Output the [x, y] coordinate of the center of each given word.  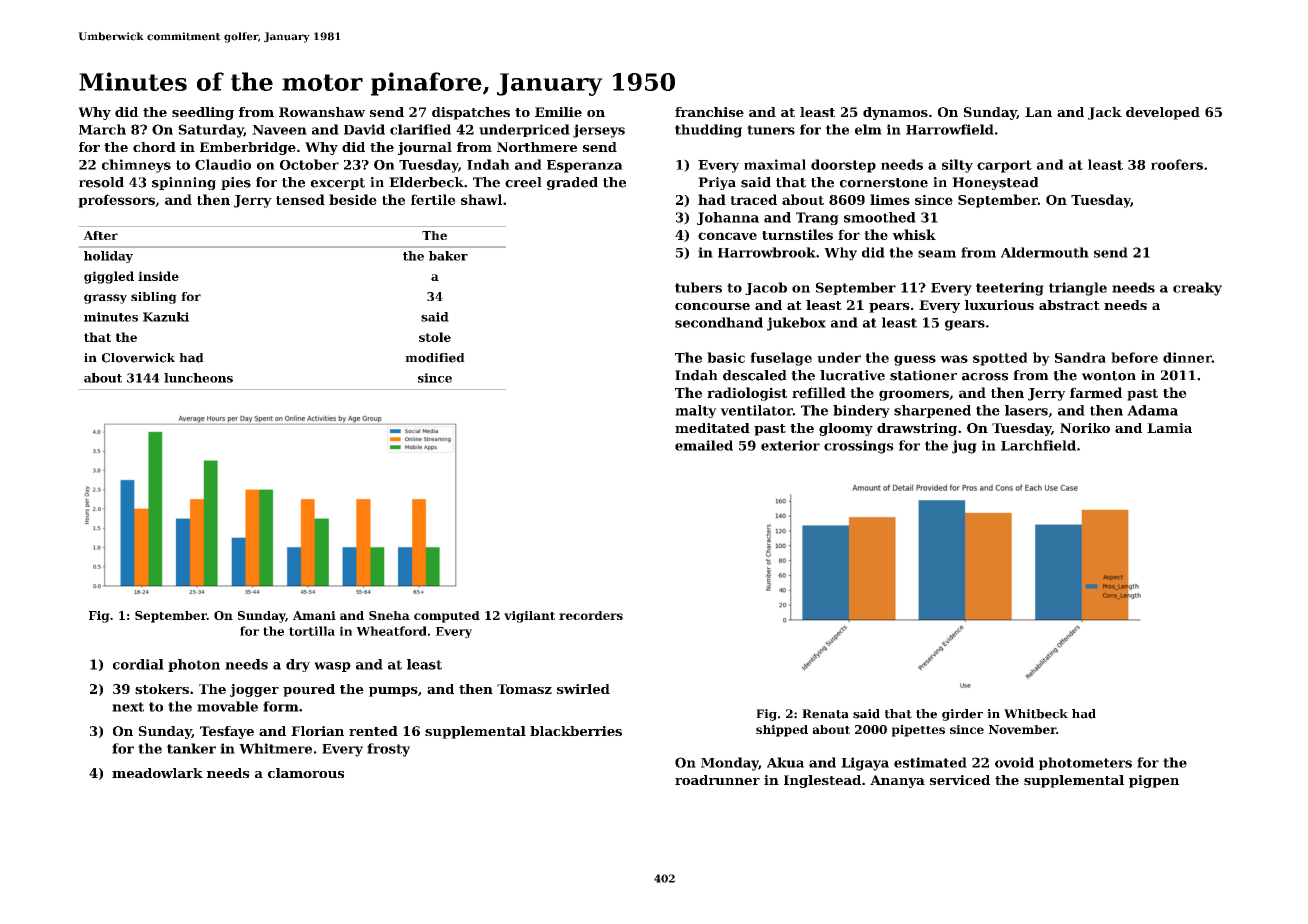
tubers [698, 287]
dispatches [471, 113]
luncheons [198, 378]
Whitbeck [1036, 714]
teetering [1010, 289]
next [128, 707]
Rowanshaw [322, 112]
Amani [314, 615]
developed [1163, 113]
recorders [591, 615]
